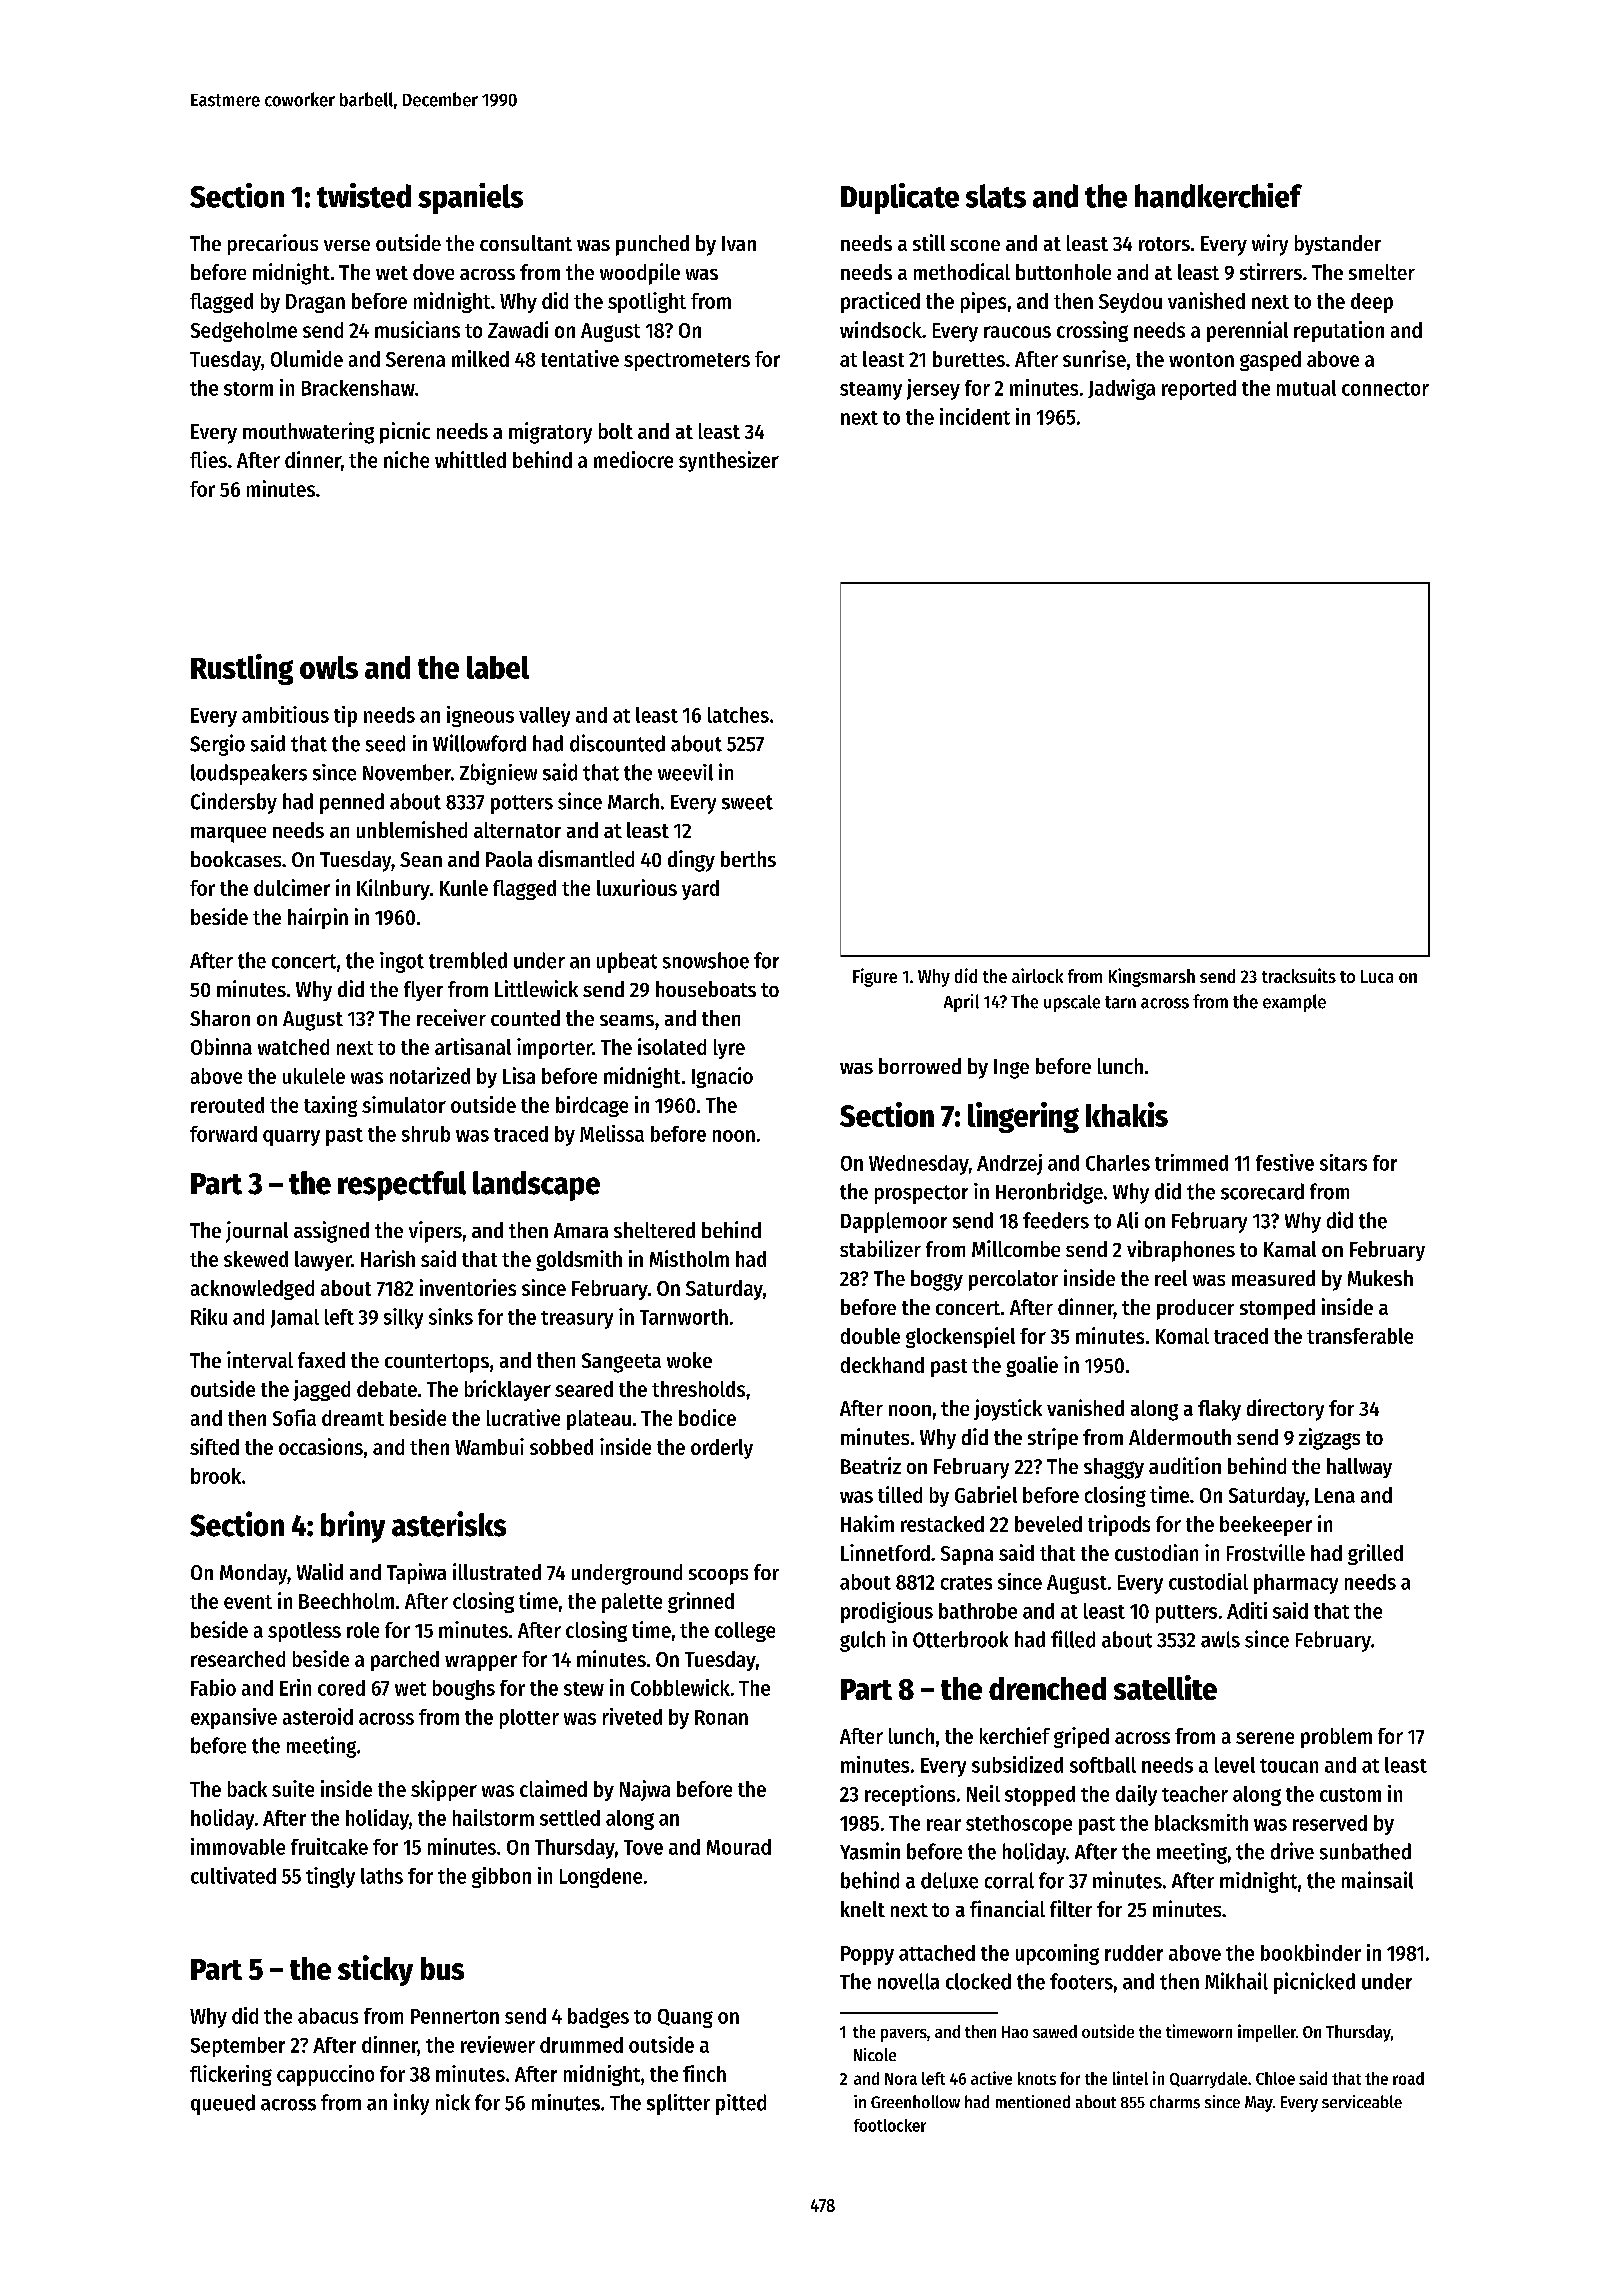 The image size is (1620, 2292). What do you see at coordinates (1377, 976) in the image?
I see `Luca` at bounding box center [1377, 976].
